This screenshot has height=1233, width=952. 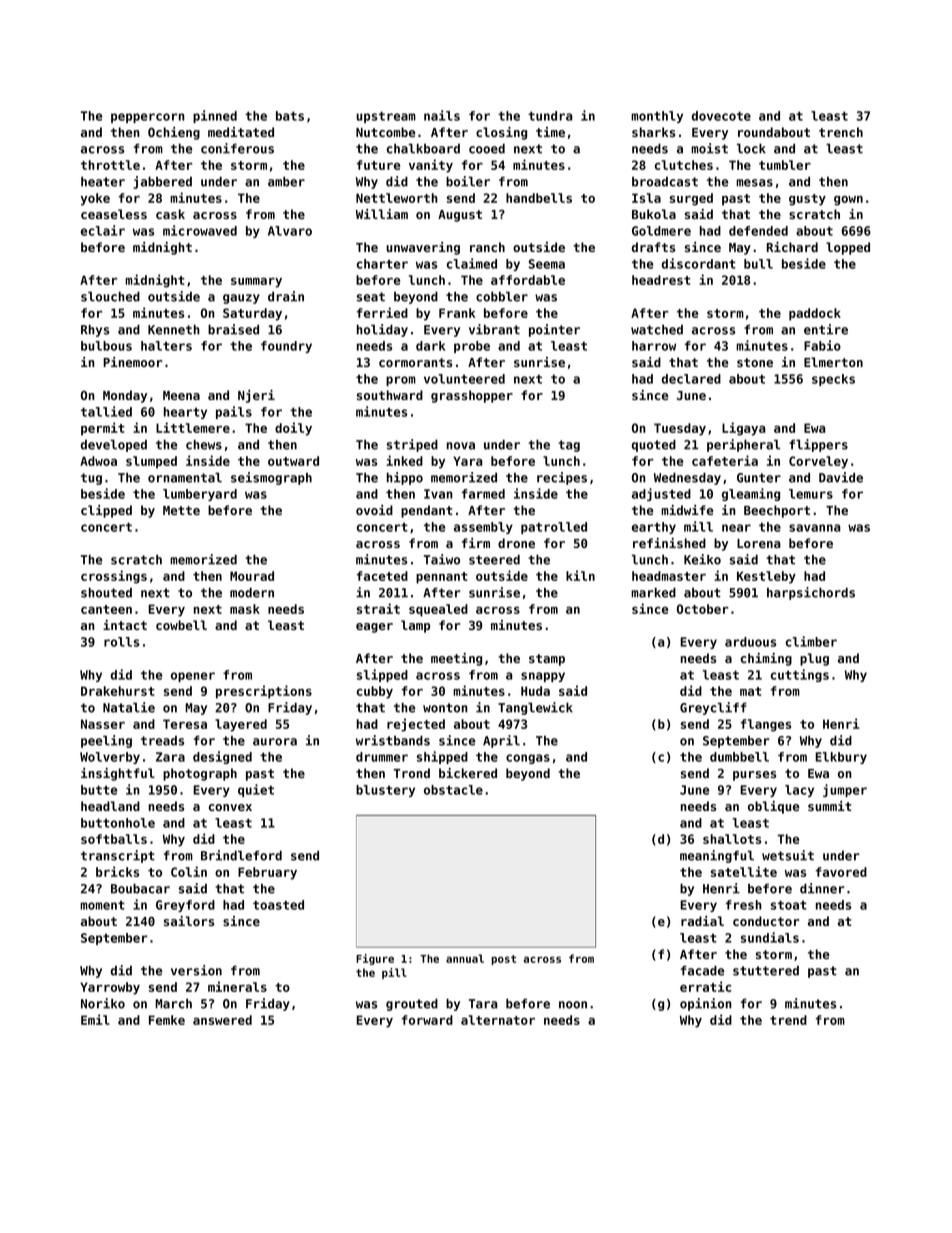 What do you see at coordinates (702, 559) in the screenshot?
I see `Keiko` at bounding box center [702, 559].
